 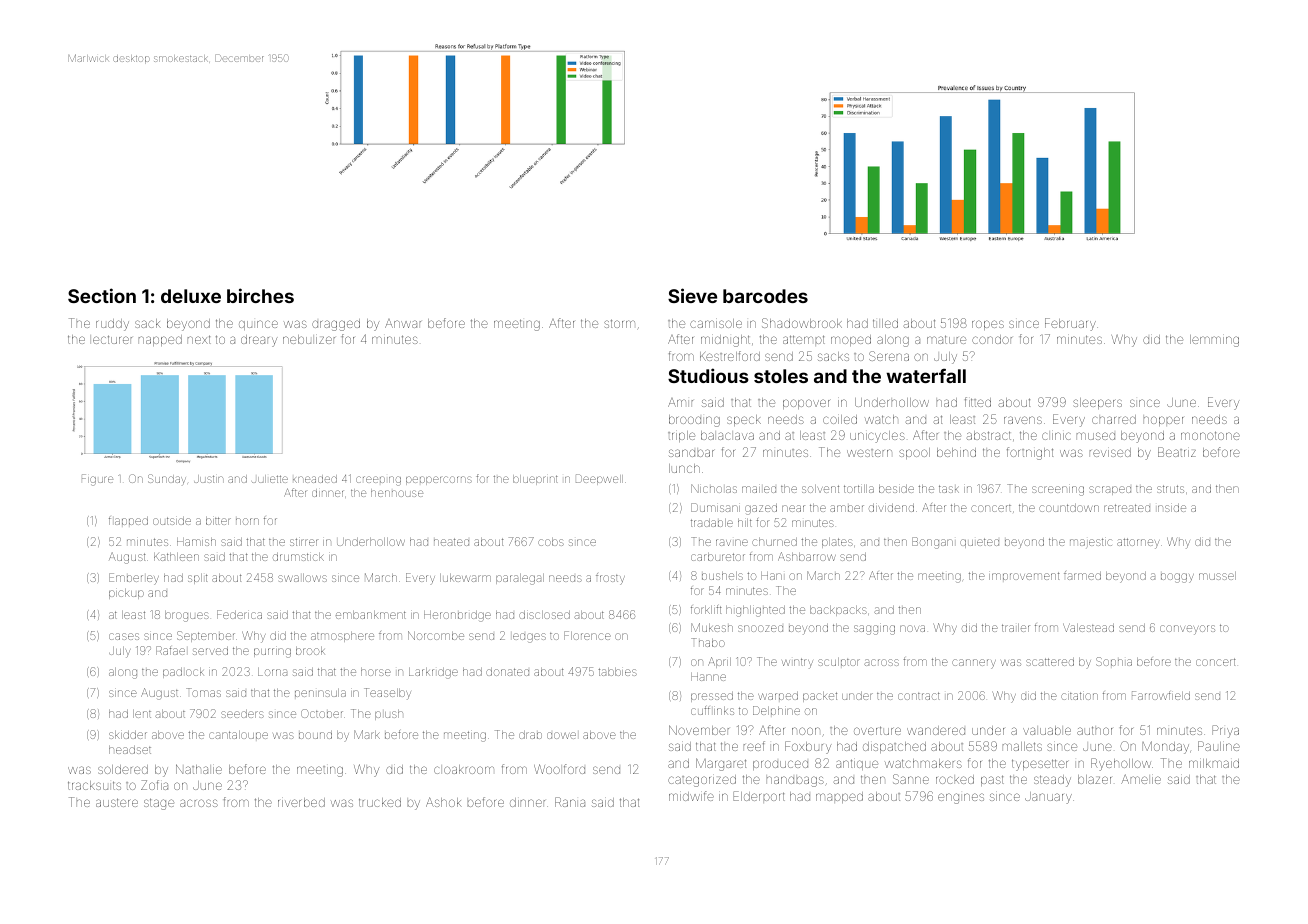 What do you see at coordinates (765, 296) in the page?
I see `barcodes` at bounding box center [765, 296].
